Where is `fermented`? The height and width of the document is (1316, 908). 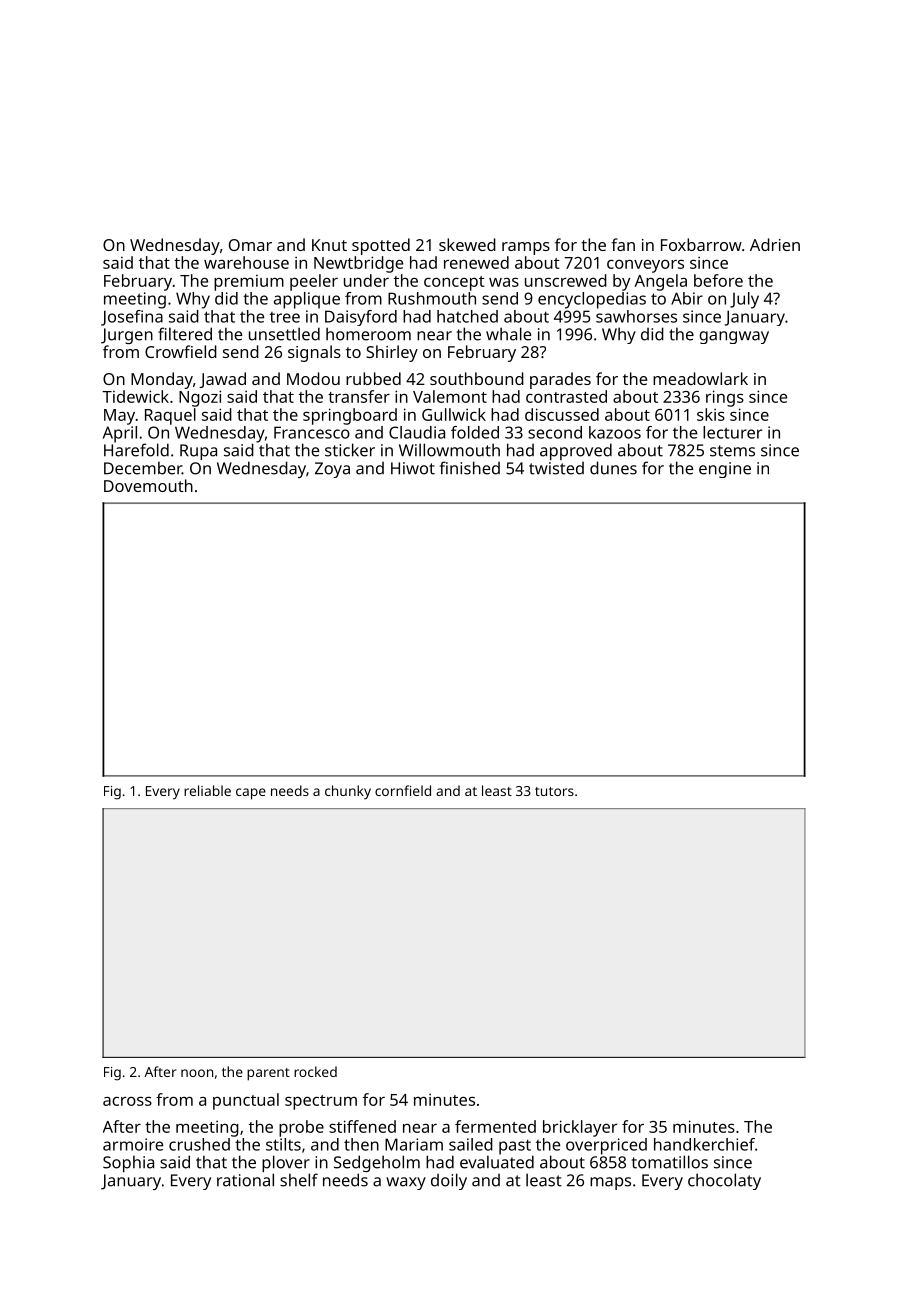
fermented is located at coordinates (495, 1126).
